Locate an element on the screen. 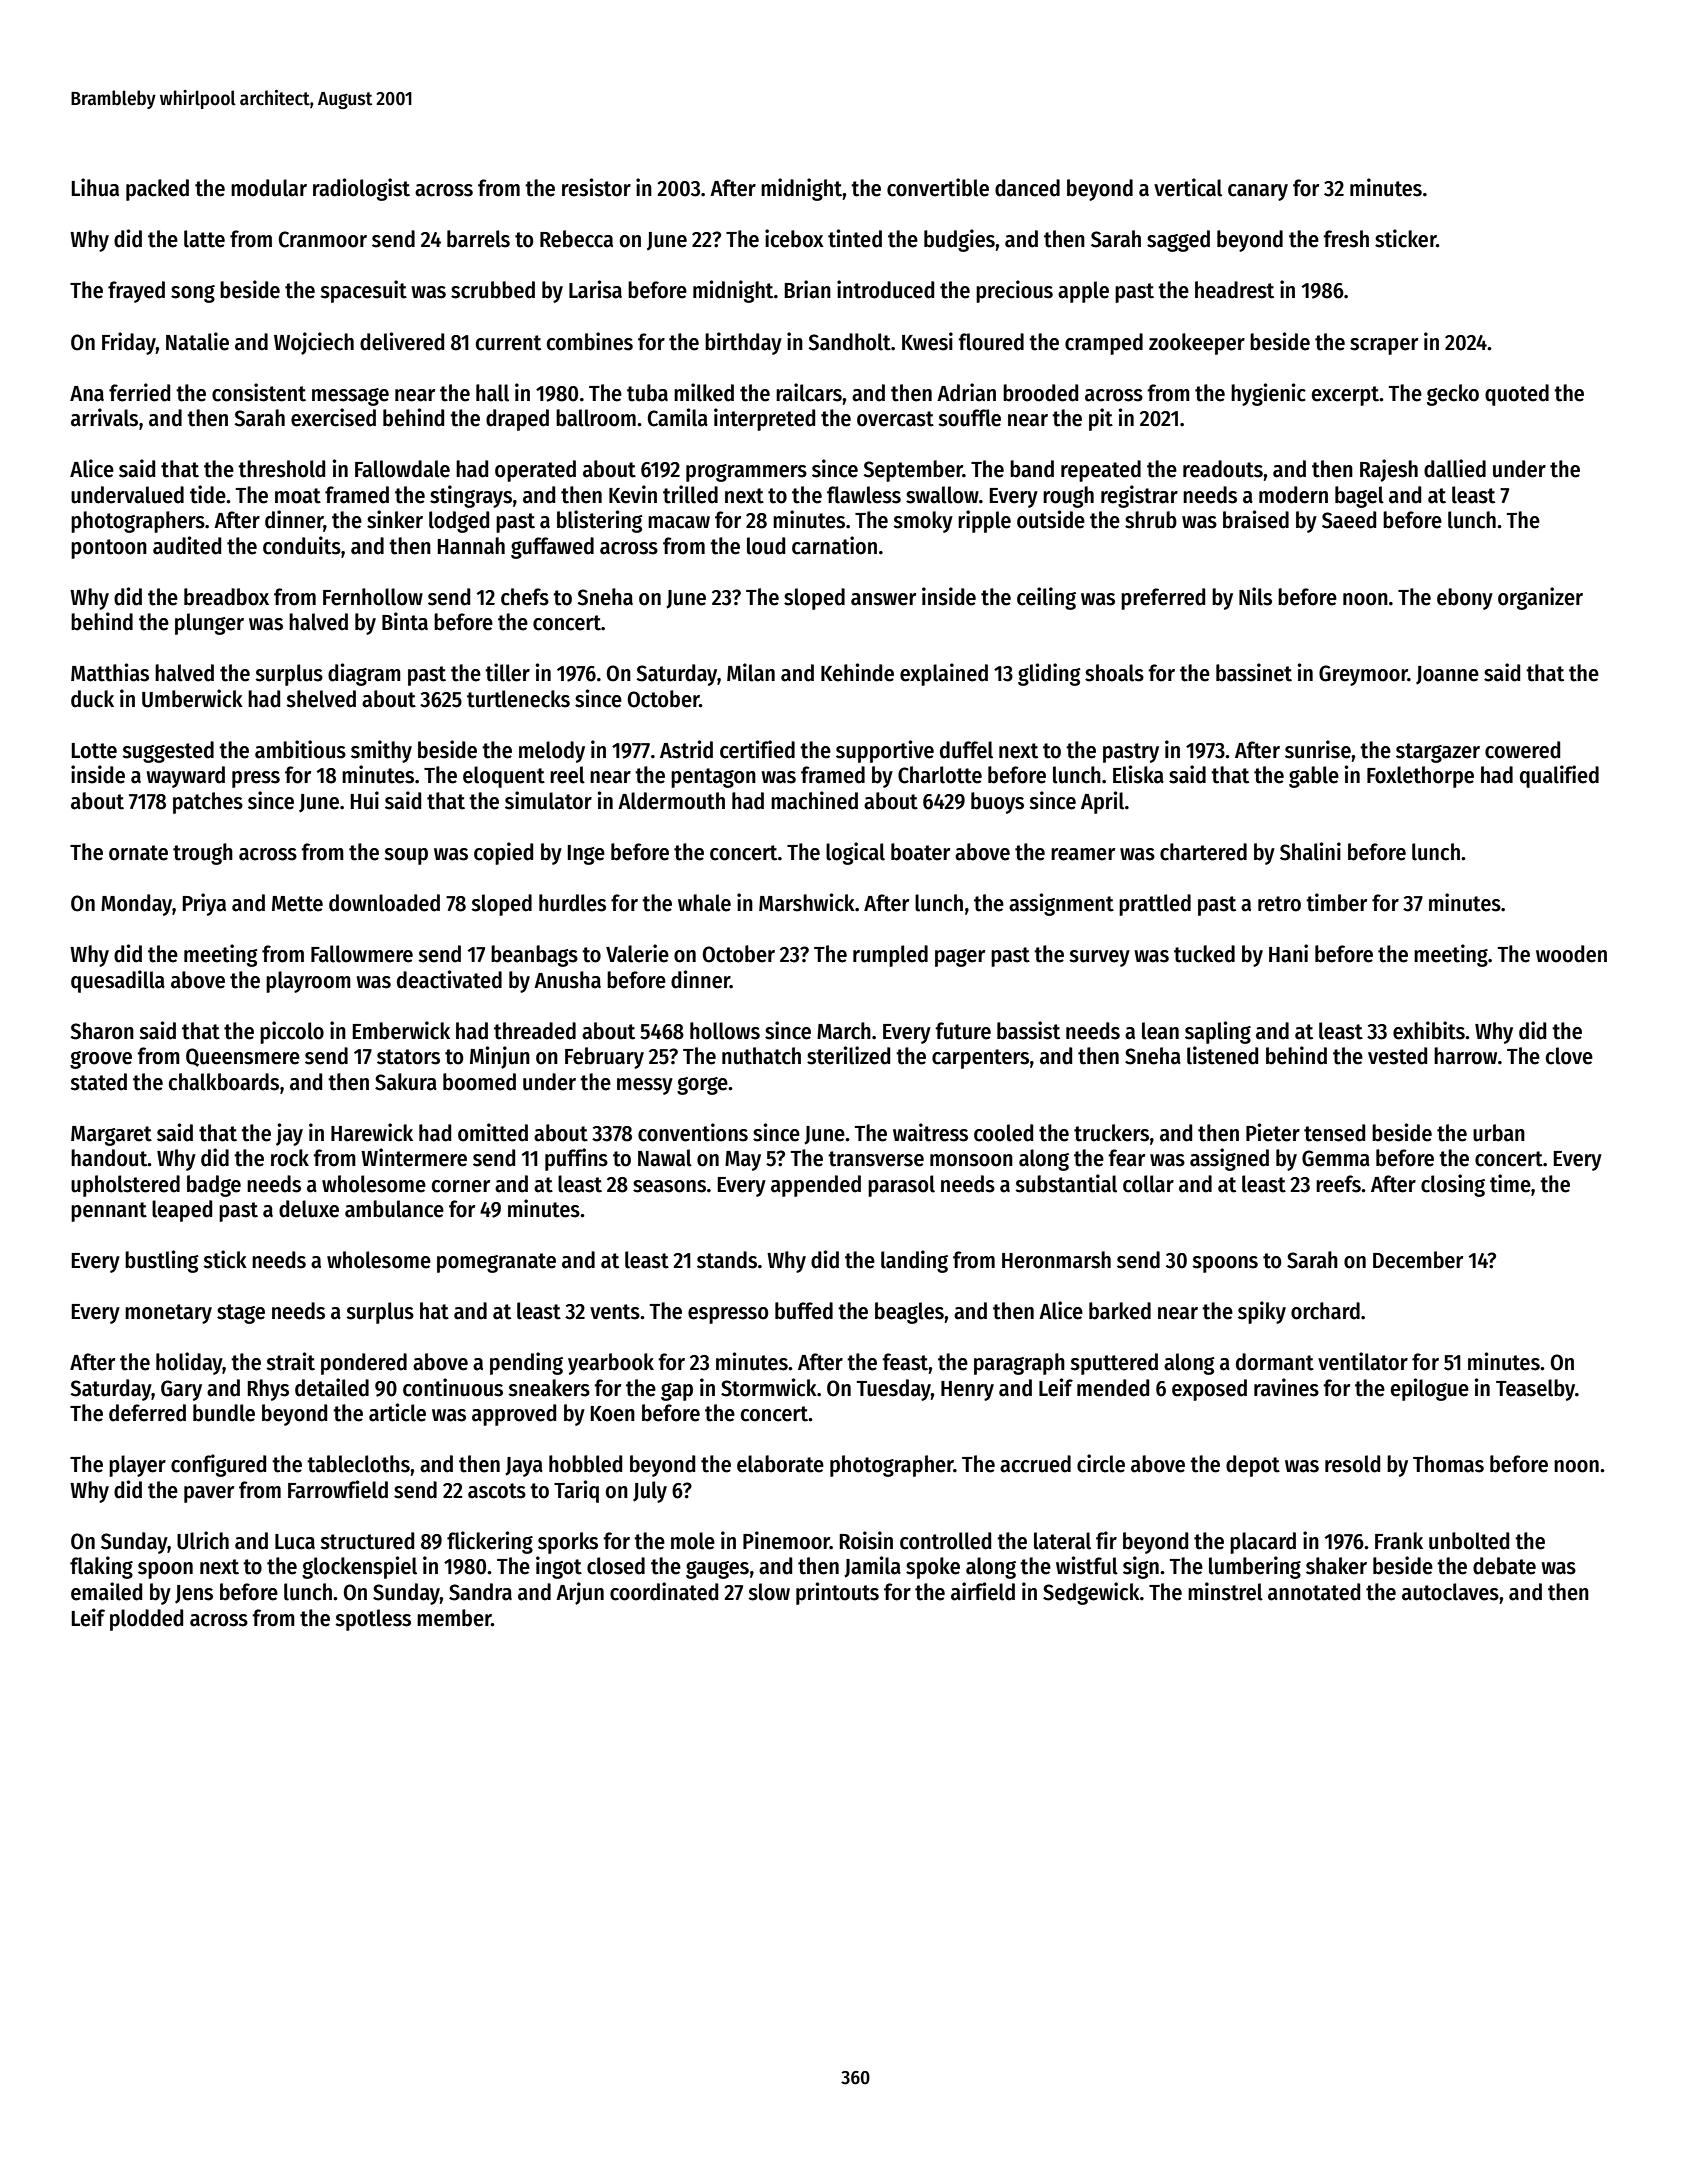  Larisa is located at coordinates (595, 289).
